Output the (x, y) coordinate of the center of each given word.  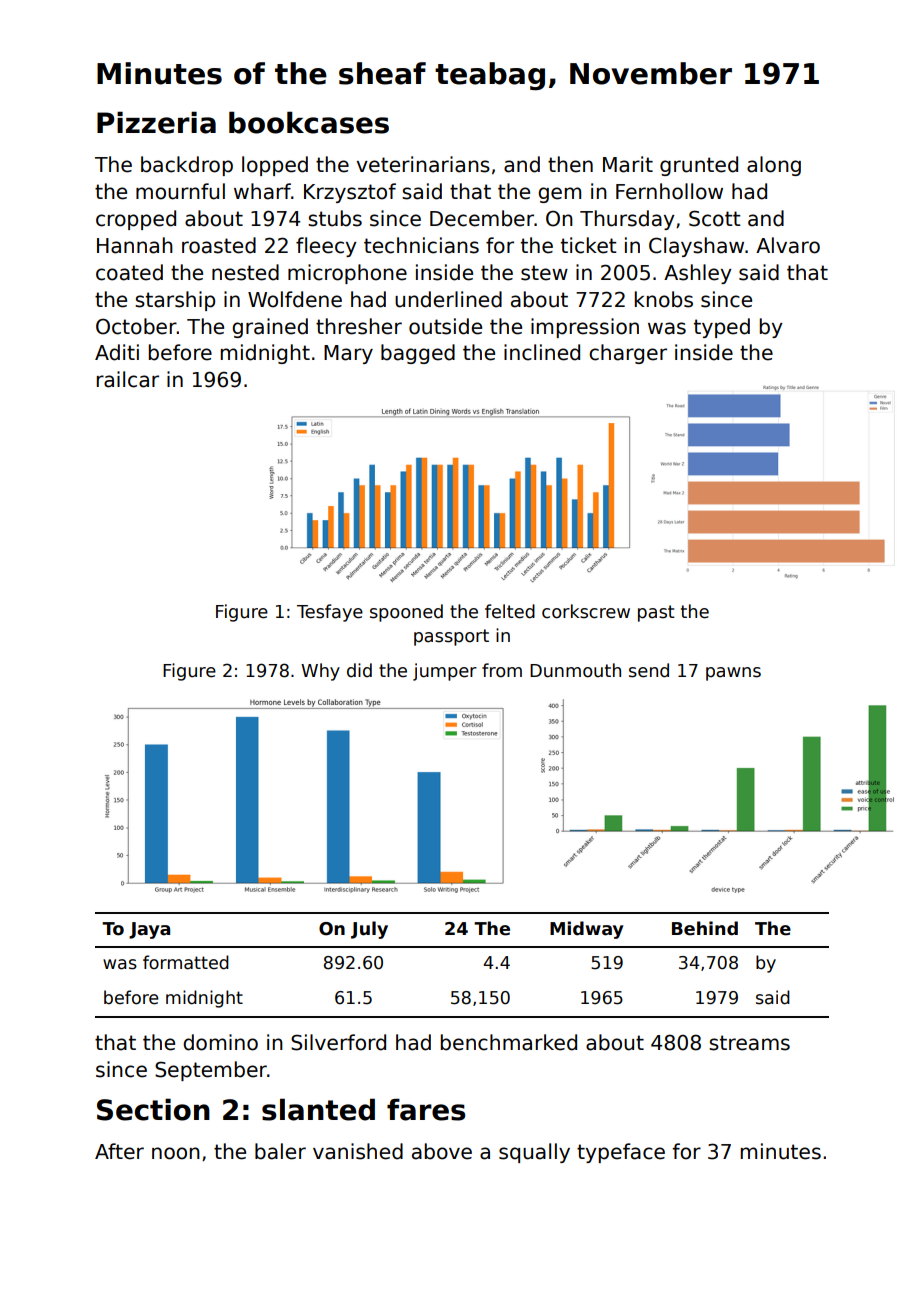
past (656, 613)
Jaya (149, 930)
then (570, 164)
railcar (128, 379)
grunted (699, 166)
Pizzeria (156, 122)
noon (176, 1153)
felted (510, 611)
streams (749, 1043)
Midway (586, 930)
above (442, 1151)
